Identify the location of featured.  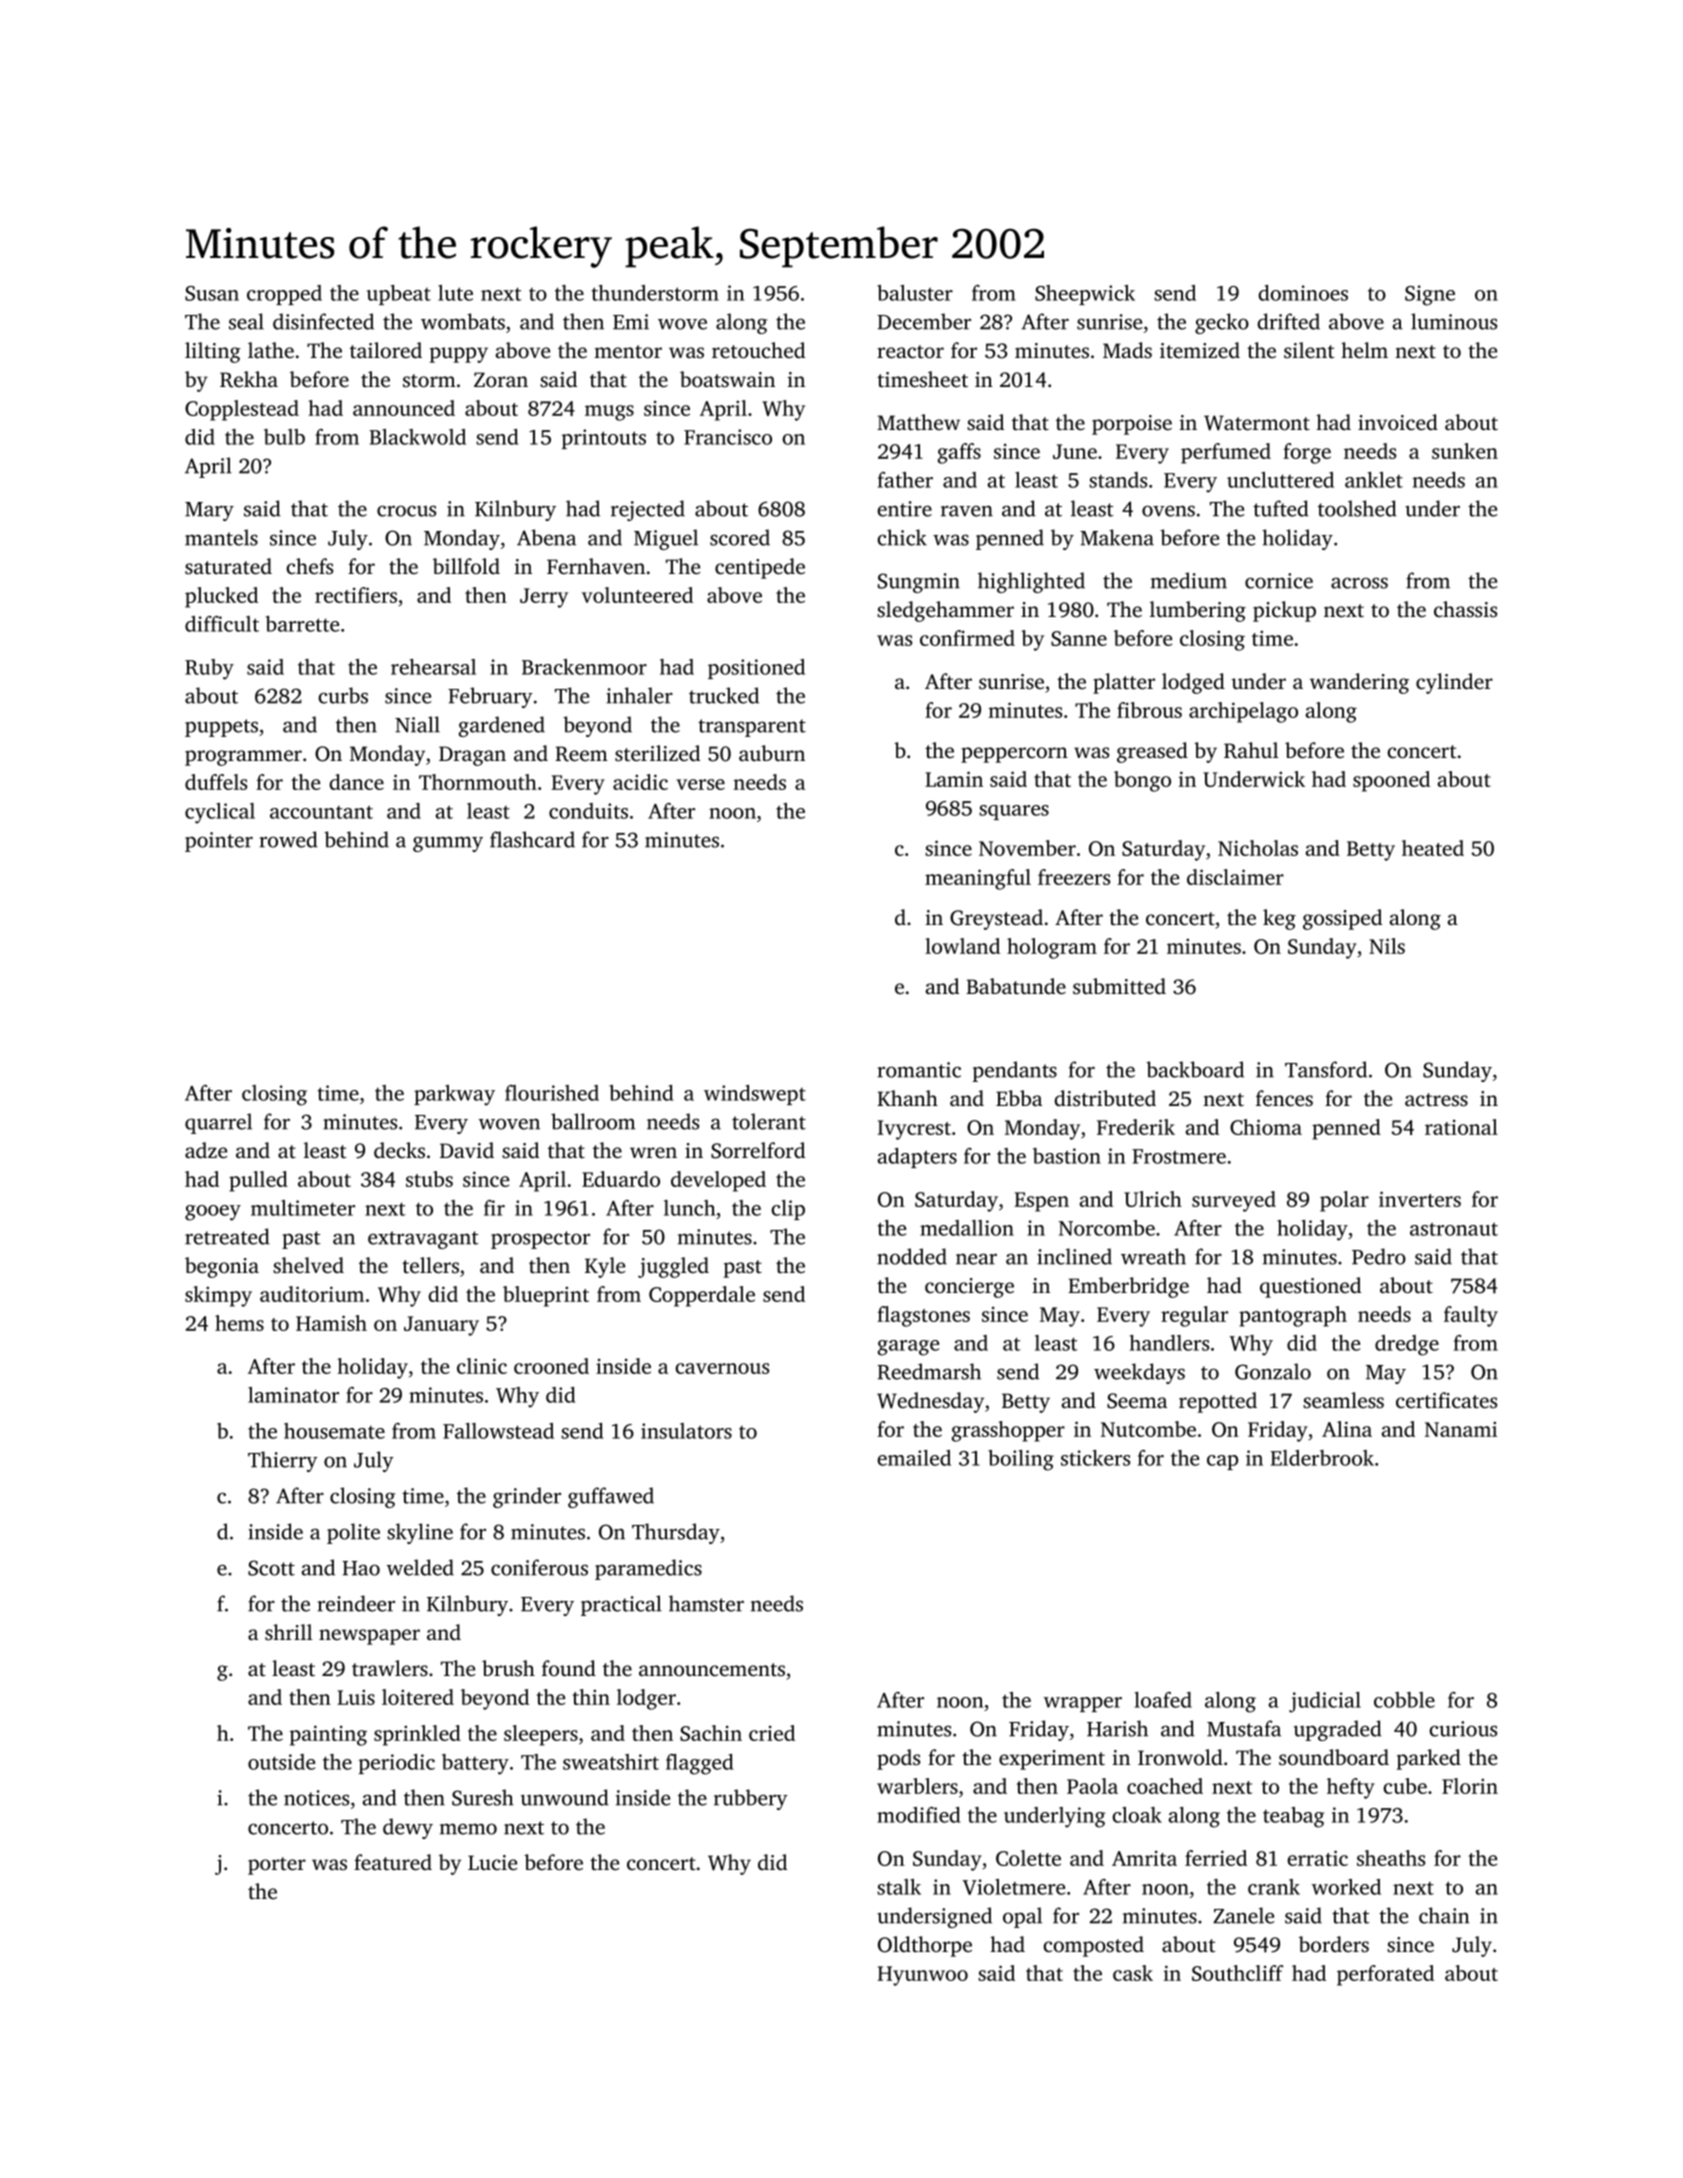
(393, 1862).
